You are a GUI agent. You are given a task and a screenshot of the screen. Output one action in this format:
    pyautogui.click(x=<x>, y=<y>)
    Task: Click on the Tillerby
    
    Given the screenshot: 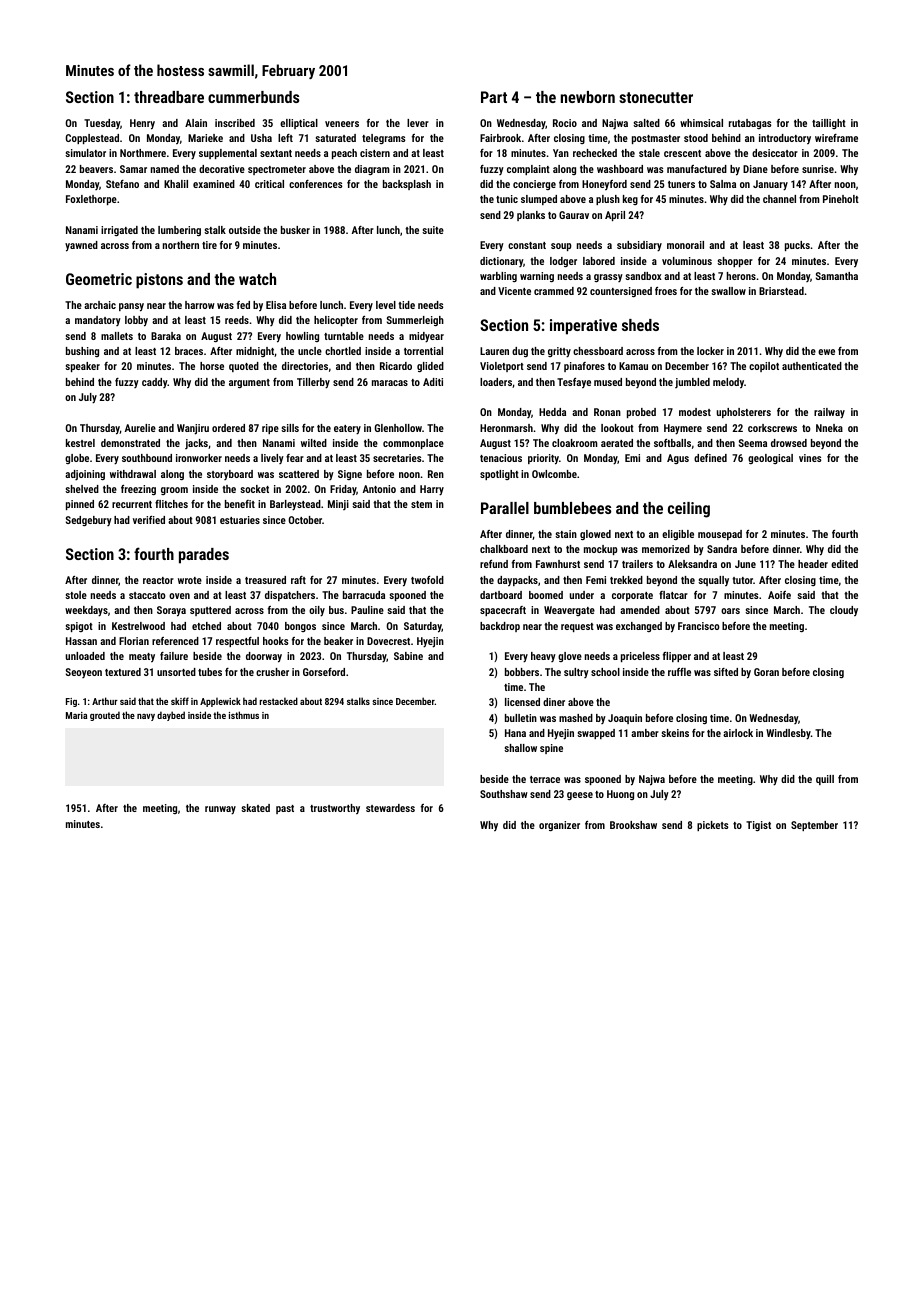 What is the action you would take?
    pyautogui.click(x=313, y=383)
